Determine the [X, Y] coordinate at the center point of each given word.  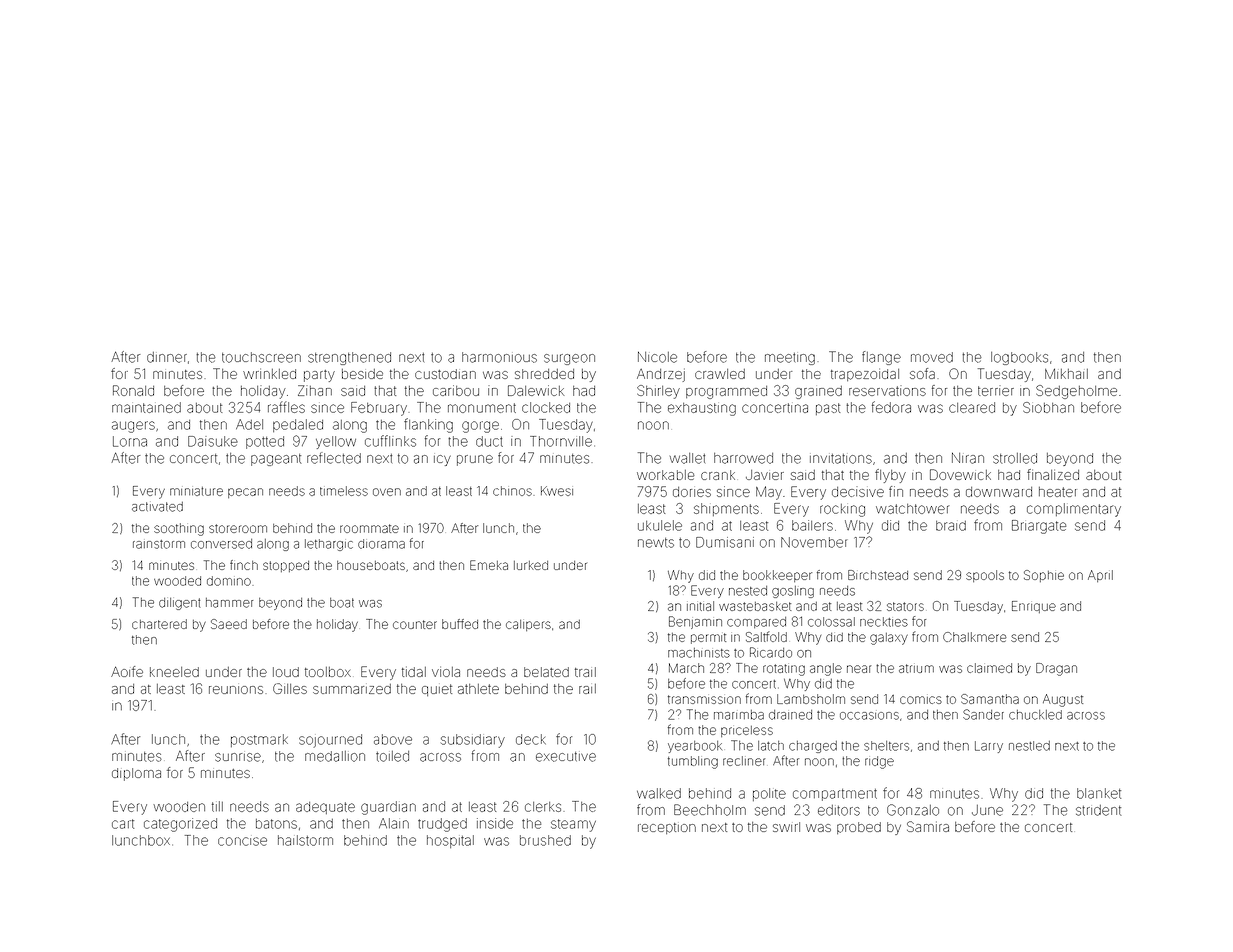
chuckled [1035, 715]
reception [667, 828]
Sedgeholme [1076, 392]
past [828, 409]
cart [123, 824]
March [686, 668]
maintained [146, 407]
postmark [259, 740]
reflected [334, 458]
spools [985, 576]
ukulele [660, 525]
